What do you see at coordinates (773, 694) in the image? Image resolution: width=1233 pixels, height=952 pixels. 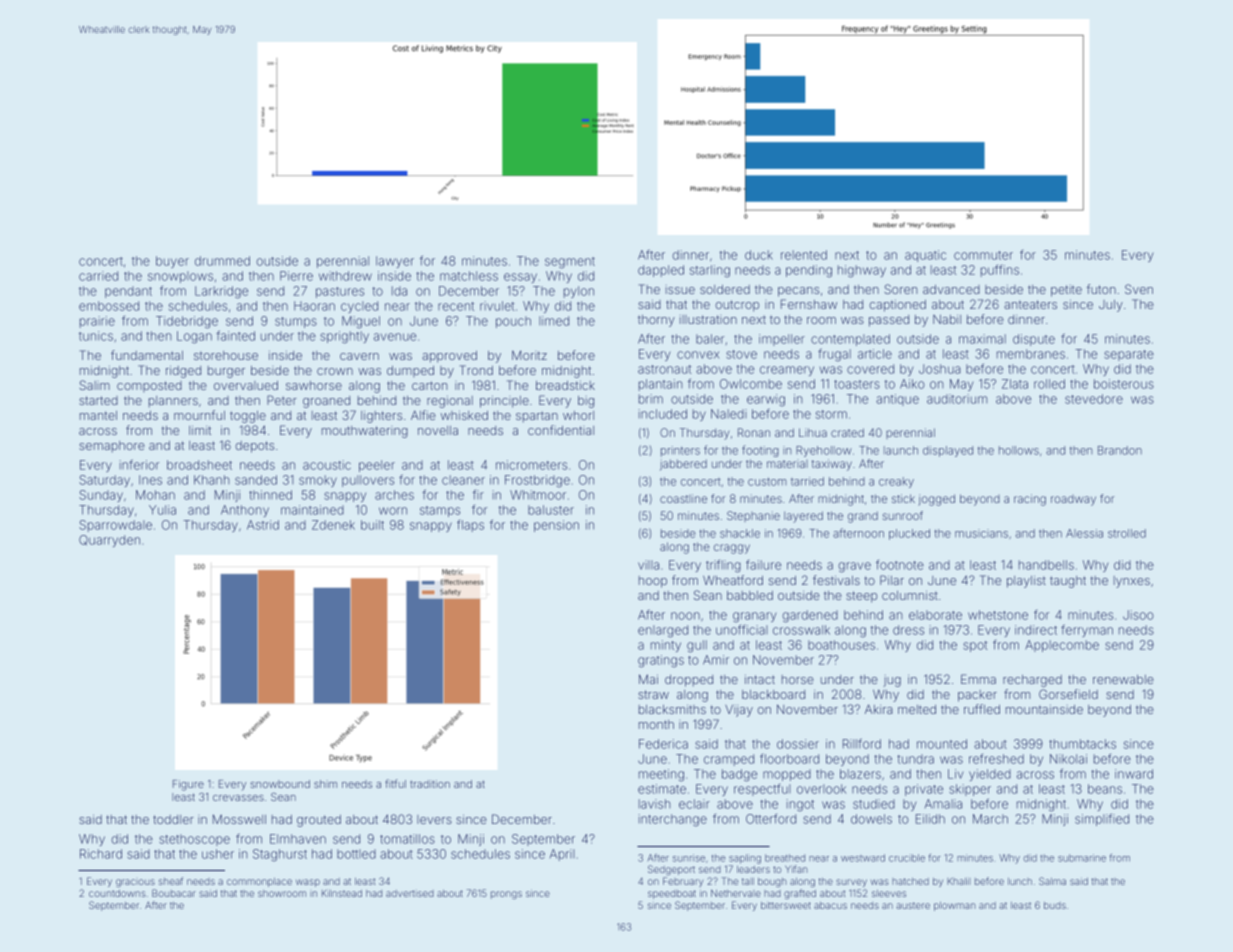 I see `blackboard` at bounding box center [773, 694].
